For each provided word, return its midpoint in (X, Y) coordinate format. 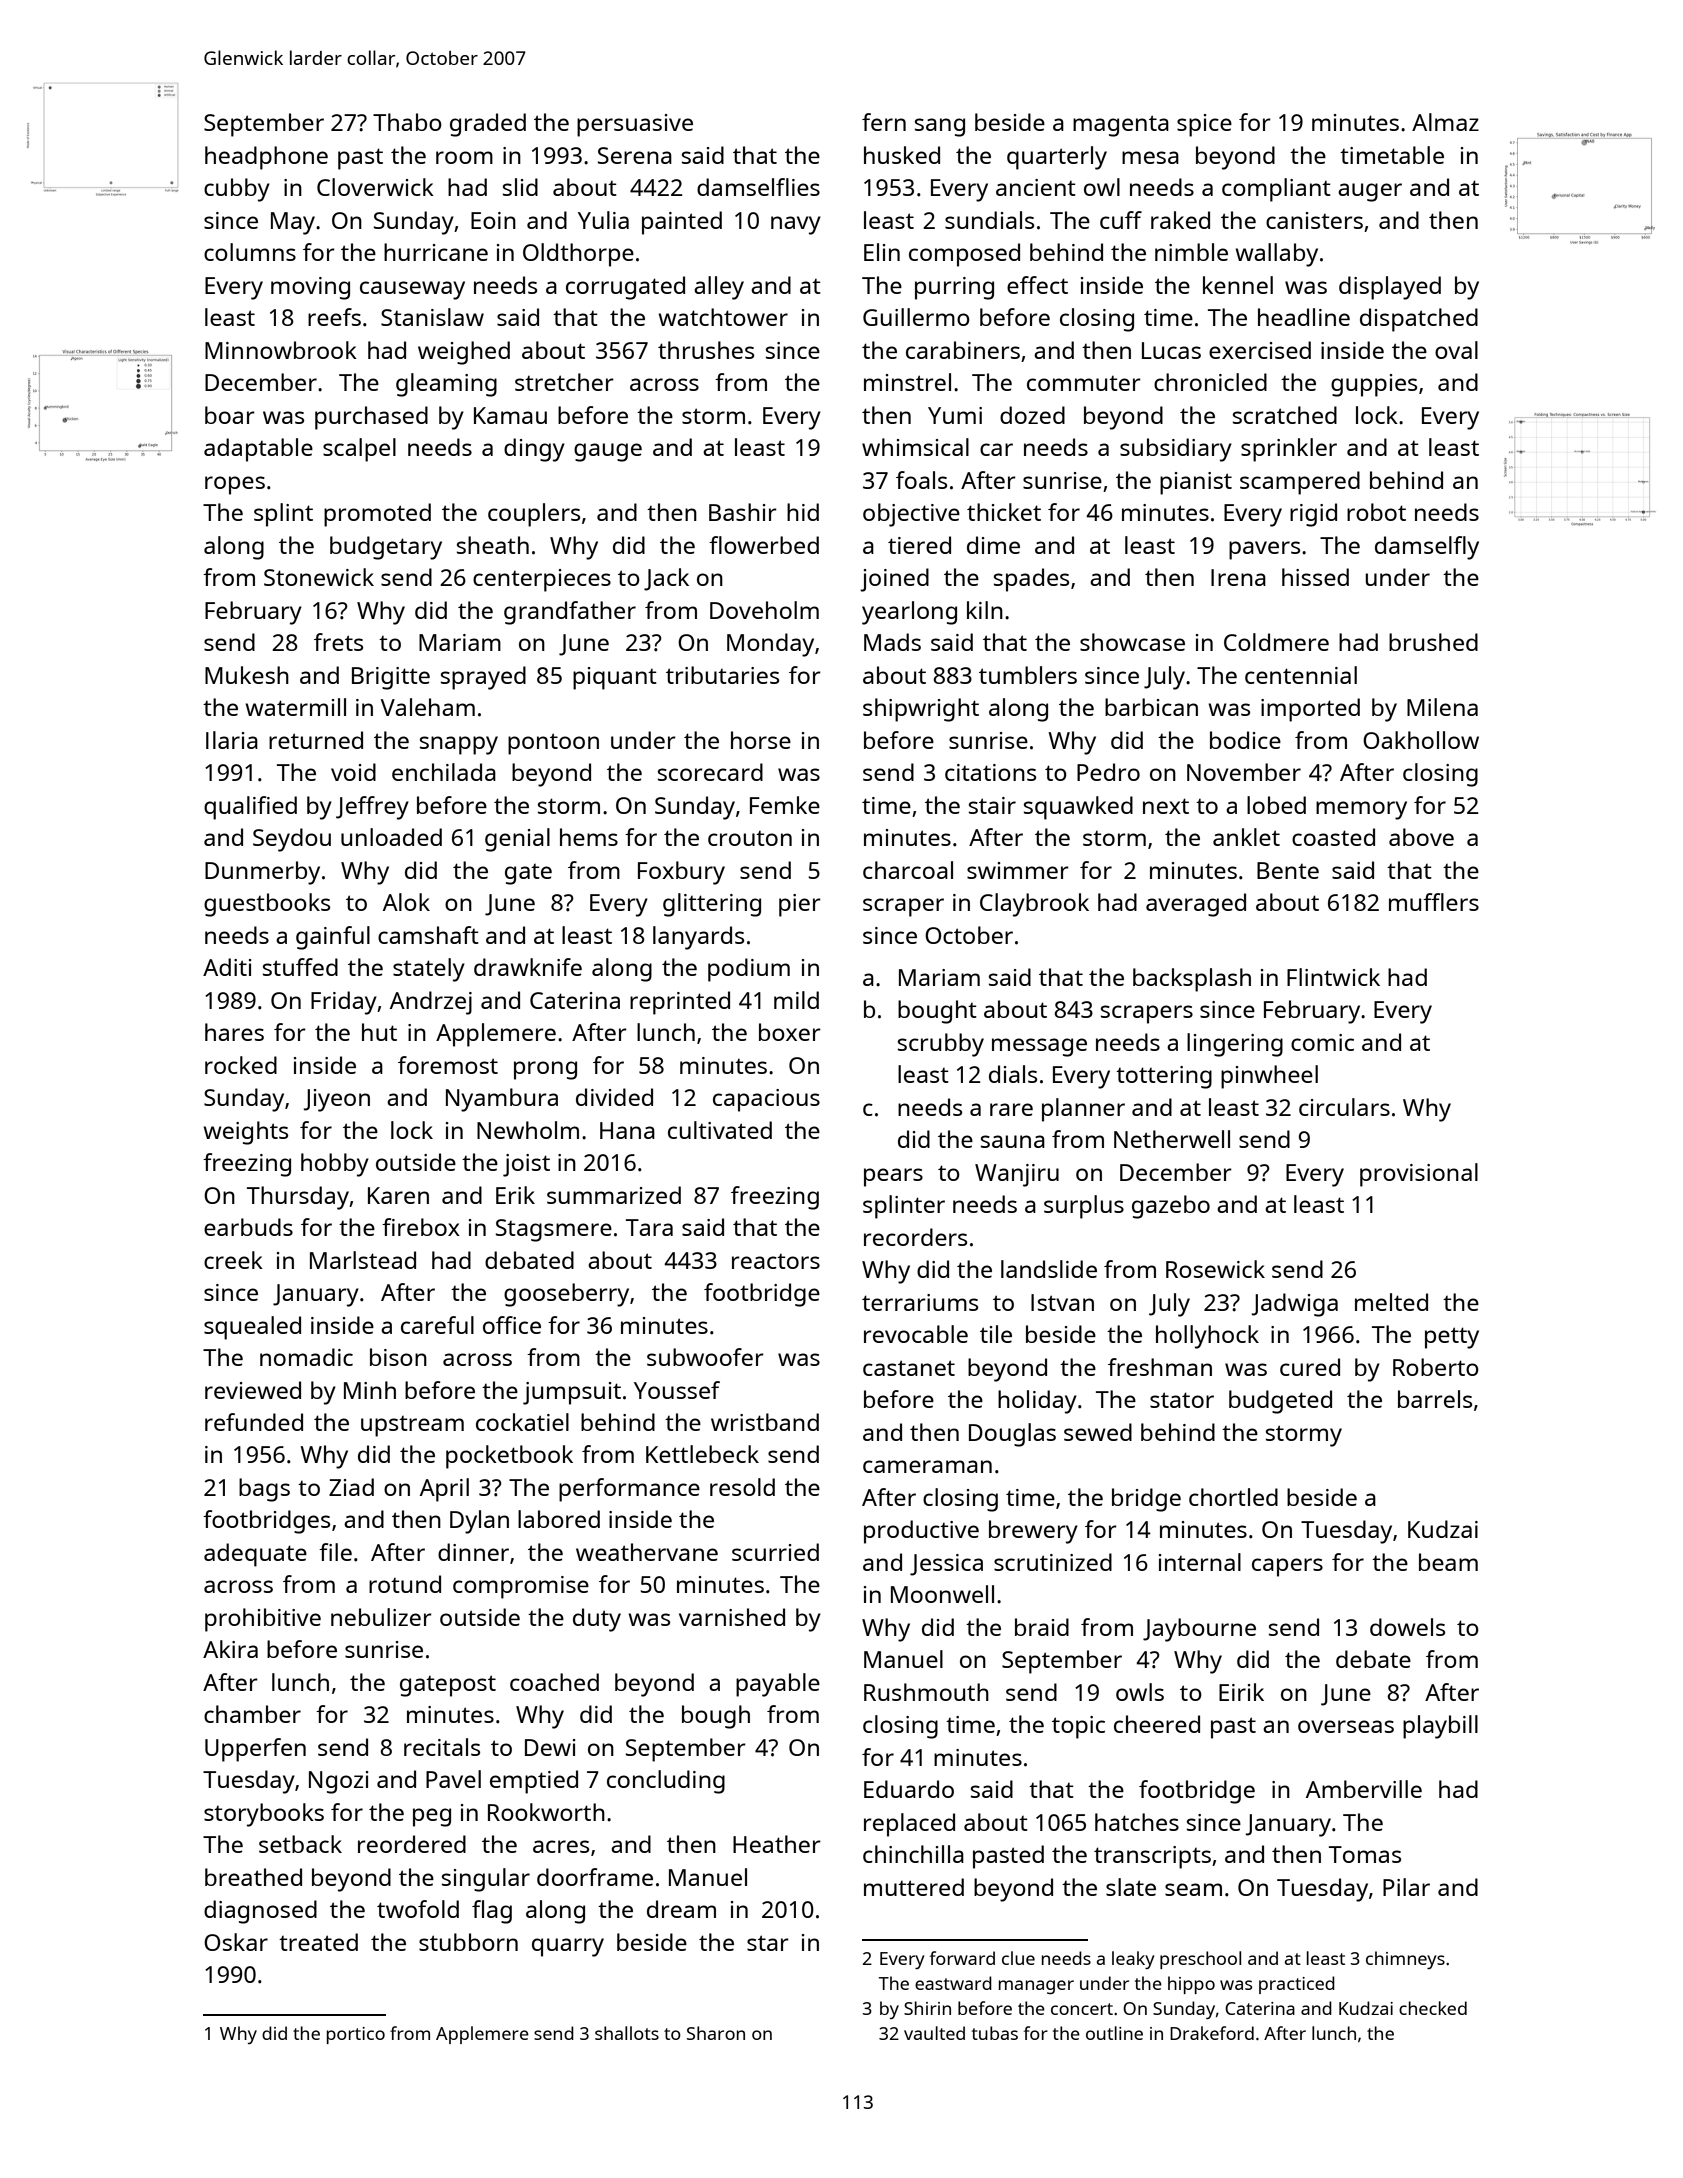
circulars (1344, 1107)
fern (884, 122)
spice (1204, 125)
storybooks (264, 1815)
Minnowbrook (281, 350)
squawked (1078, 808)
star (768, 1943)
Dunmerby (262, 873)
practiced (1297, 1985)
